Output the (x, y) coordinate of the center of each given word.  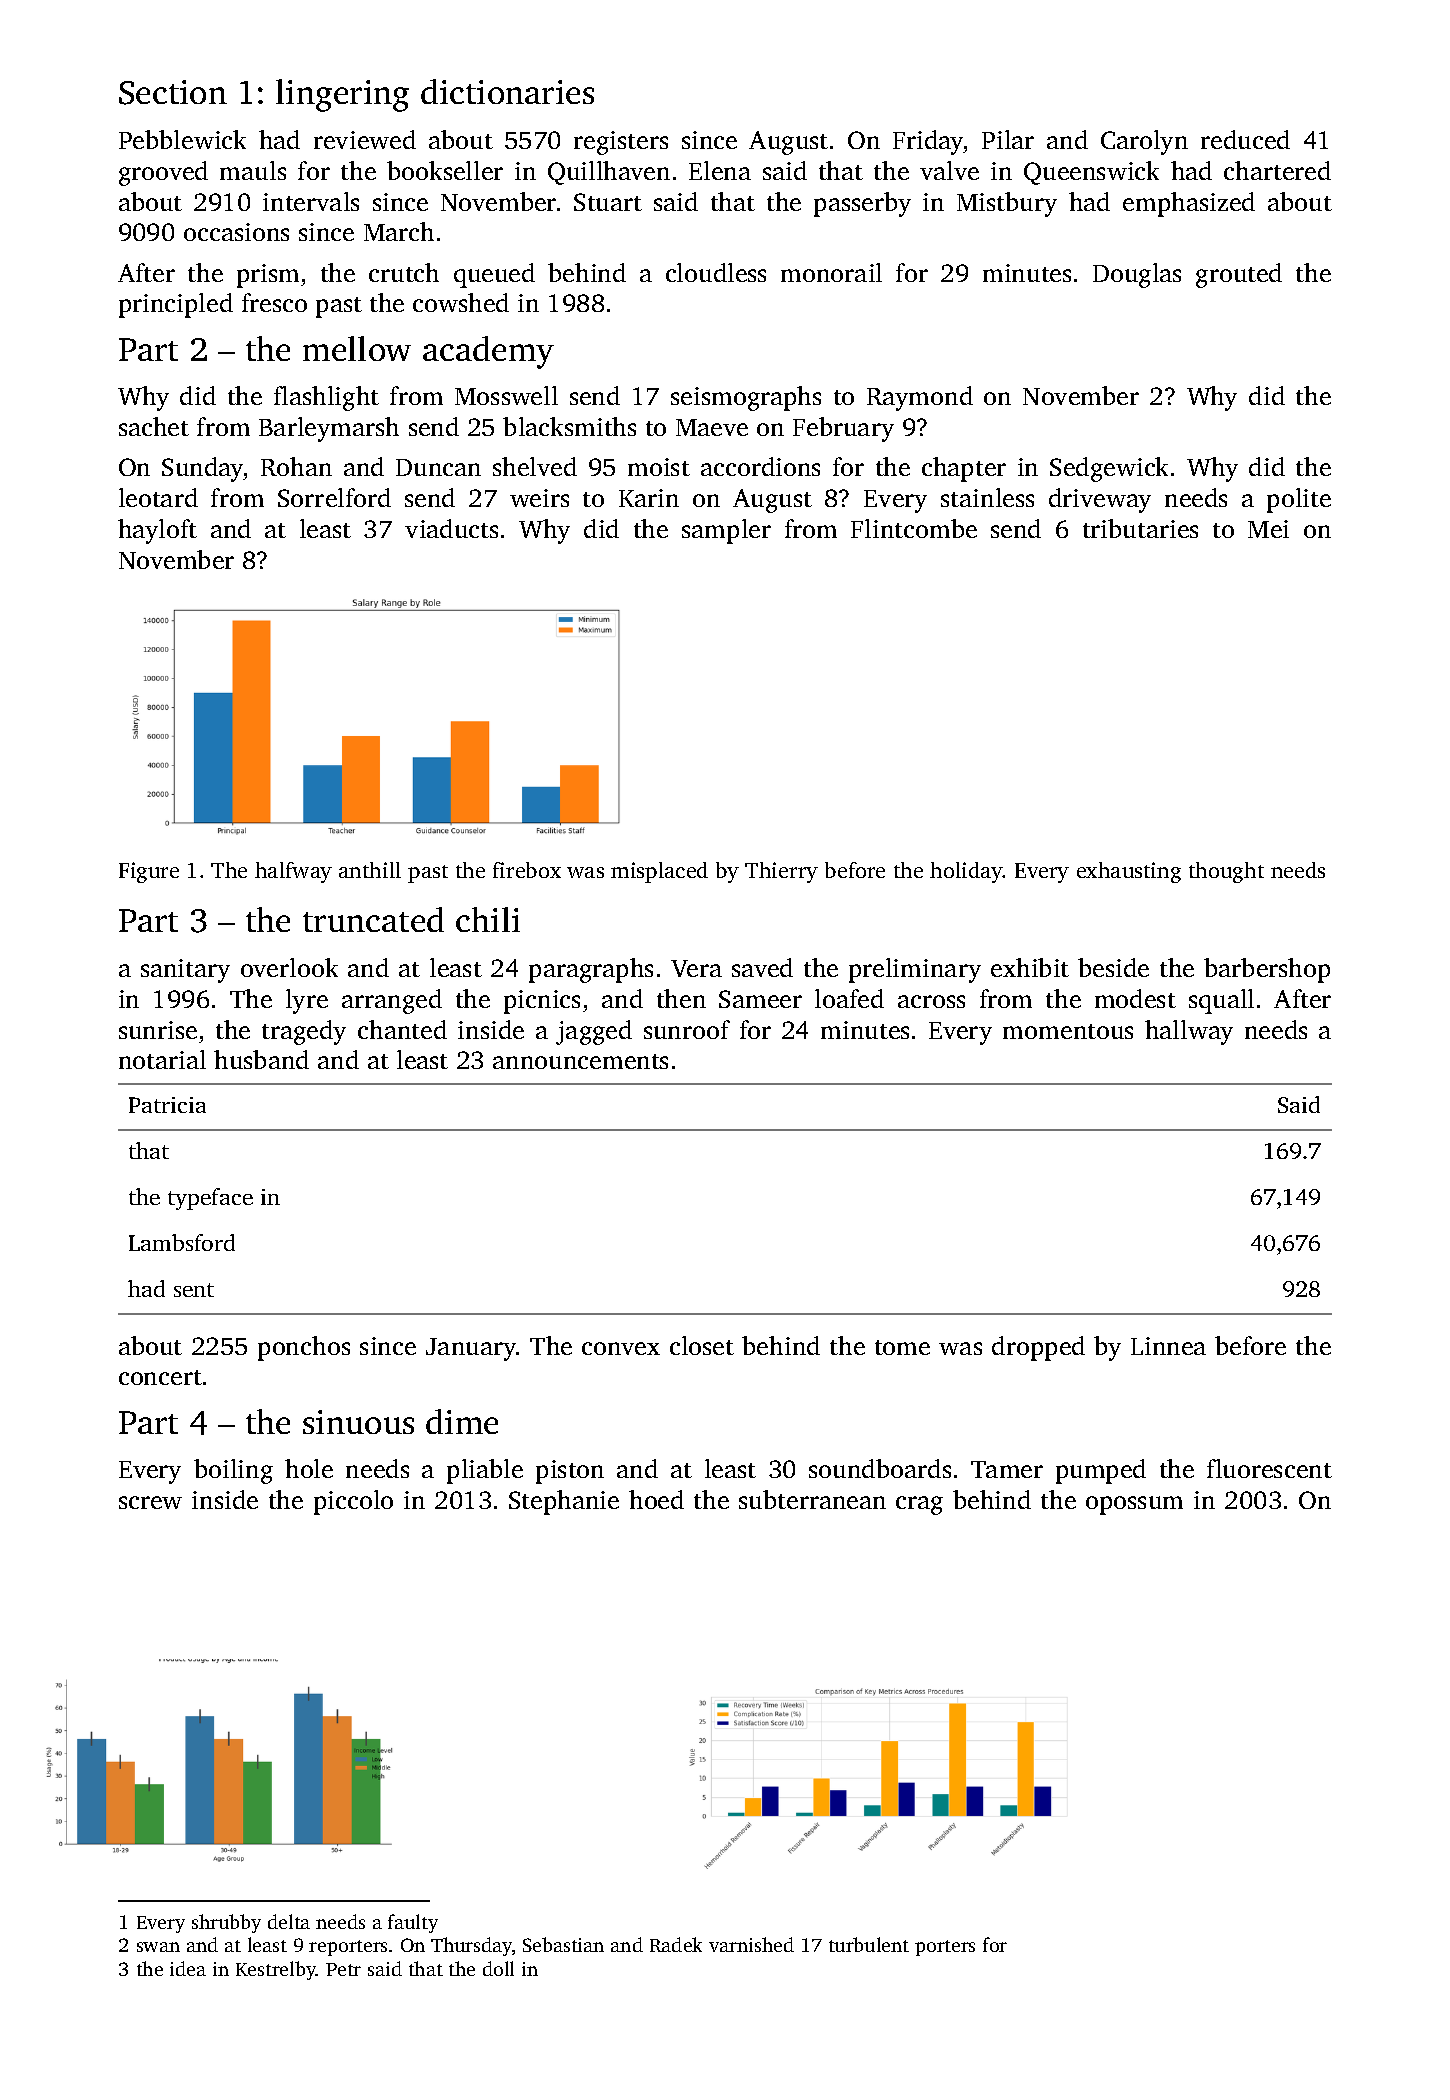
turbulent (869, 1944)
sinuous (358, 1422)
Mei (1268, 529)
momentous (1068, 1031)
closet (702, 1345)
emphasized (1189, 204)
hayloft (157, 531)
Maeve (712, 427)
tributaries (1140, 528)
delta (289, 1921)
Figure (149, 872)
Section (173, 92)
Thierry (781, 872)
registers (621, 143)
